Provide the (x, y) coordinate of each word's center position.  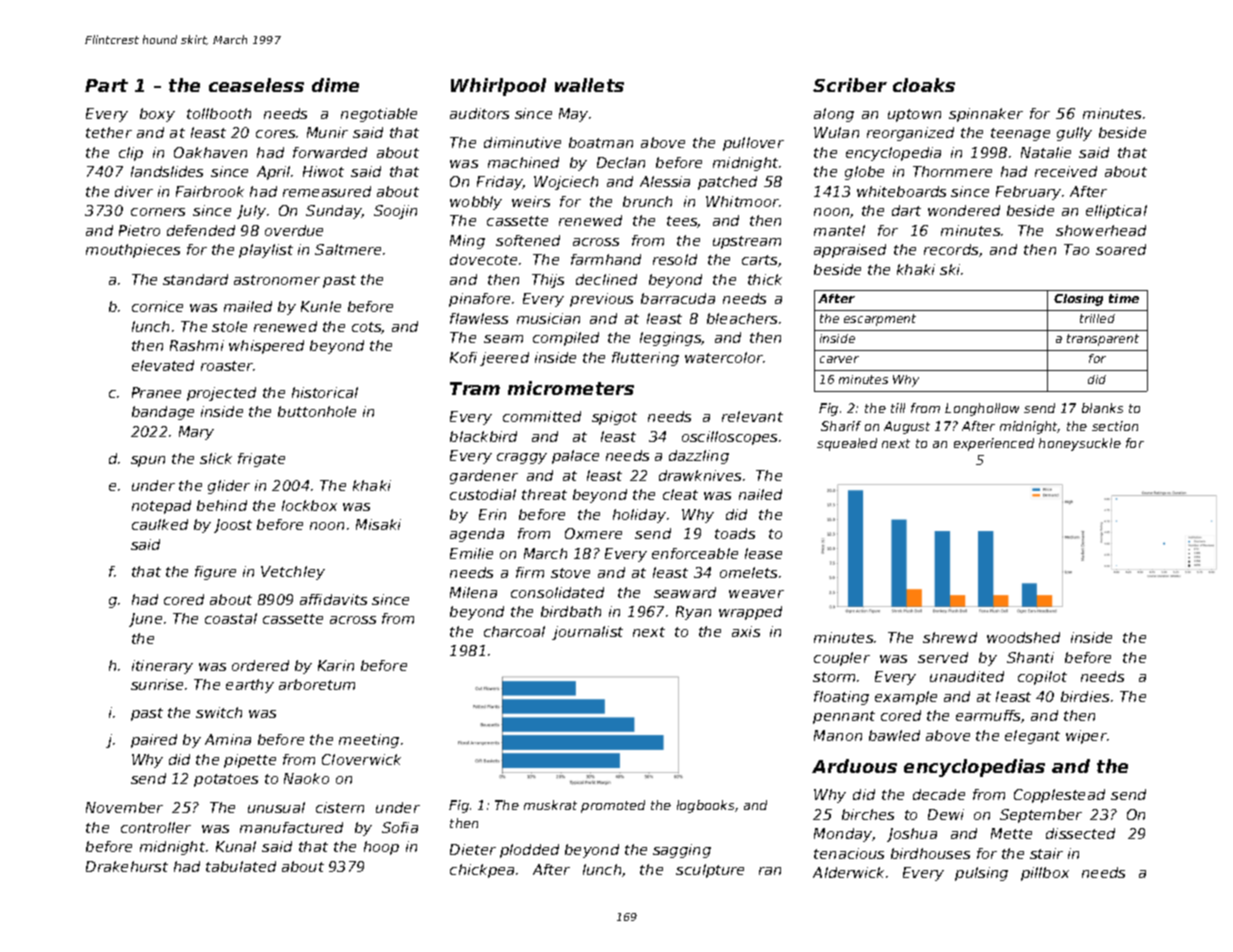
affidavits (333, 599)
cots (367, 328)
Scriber (850, 85)
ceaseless (256, 85)
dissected (1080, 833)
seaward (685, 592)
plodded (529, 851)
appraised (850, 251)
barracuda (678, 298)
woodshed (1023, 637)
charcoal (514, 631)
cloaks (924, 85)
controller (156, 827)
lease (763, 553)
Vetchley (293, 573)
